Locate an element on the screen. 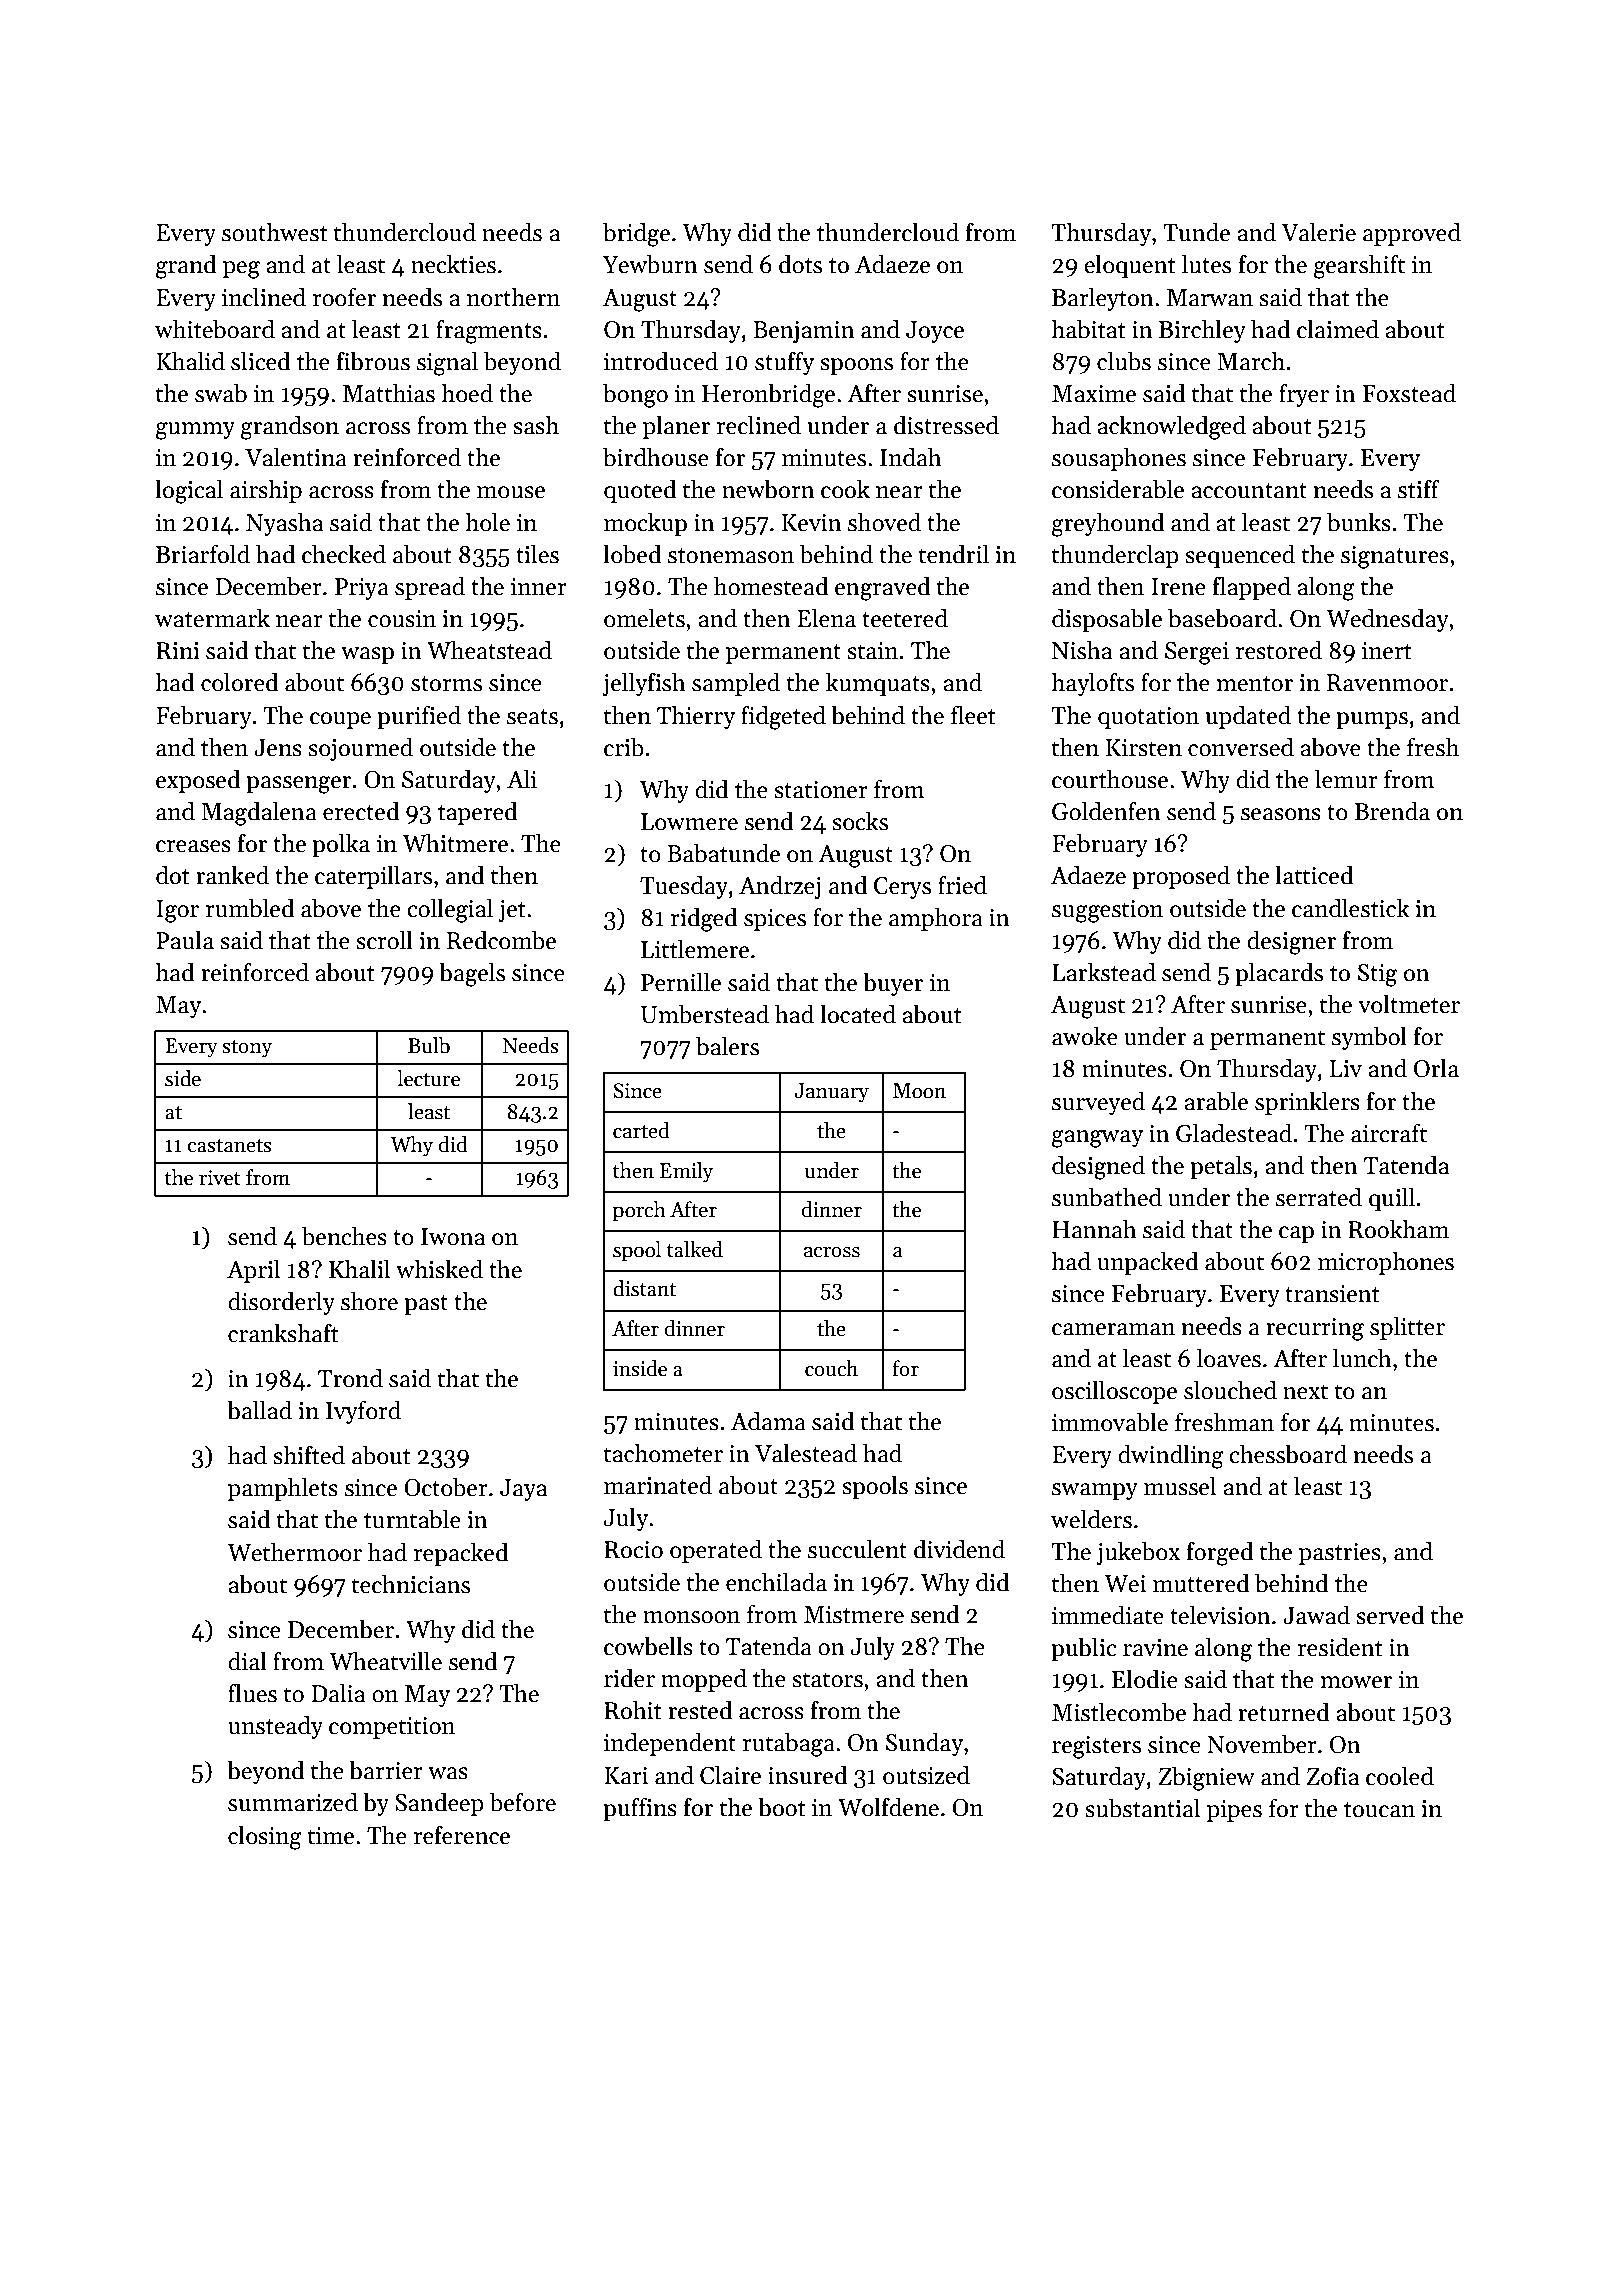 The height and width of the screenshot is (2292, 1620). April is located at coordinates (253, 1271).
